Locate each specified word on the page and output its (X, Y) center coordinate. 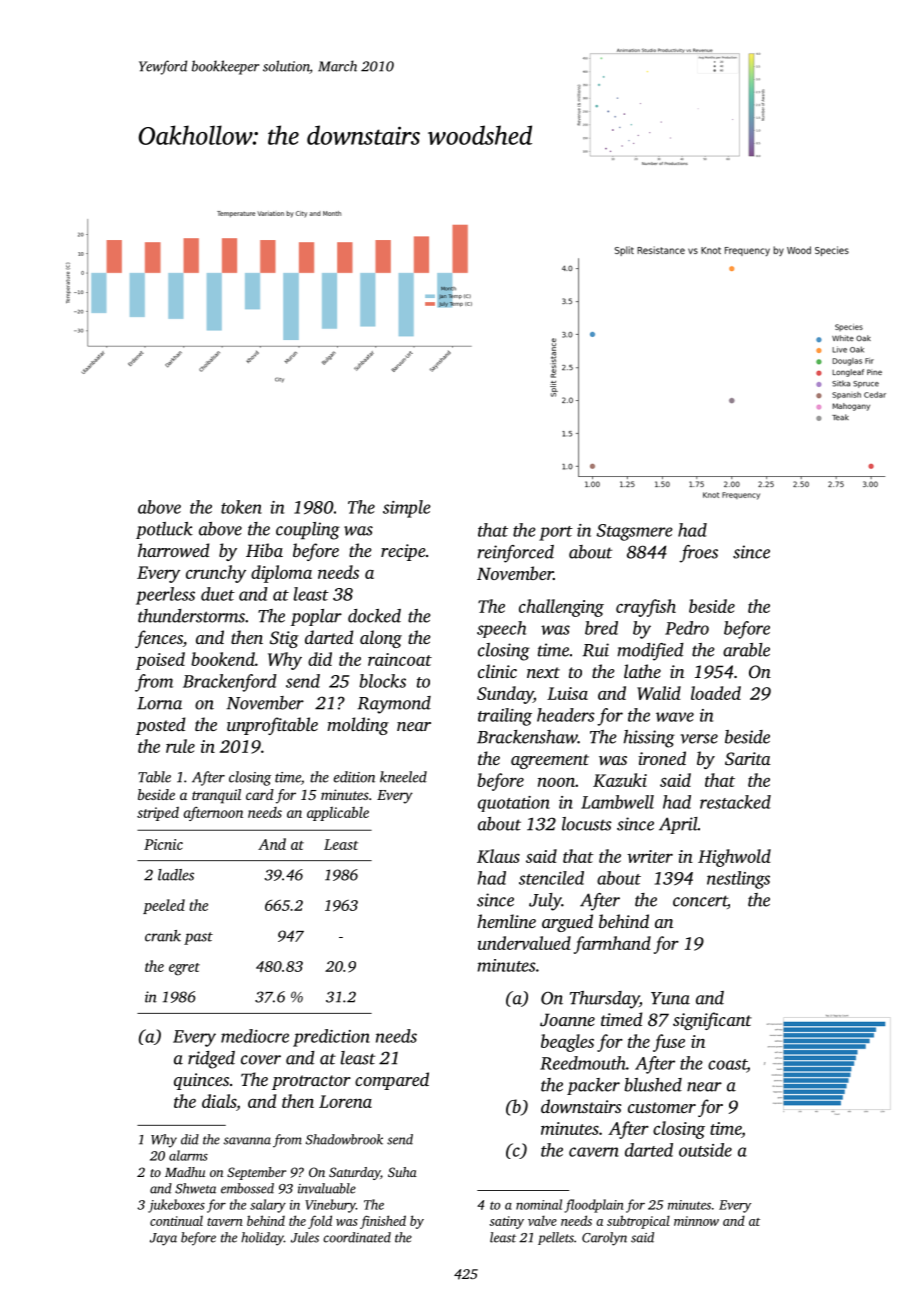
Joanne (567, 1020)
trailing (505, 717)
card (260, 794)
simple (407, 509)
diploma (281, 574)
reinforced (515, 554)
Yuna (670, 998)
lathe (642, 671)
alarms (188, 1155)
